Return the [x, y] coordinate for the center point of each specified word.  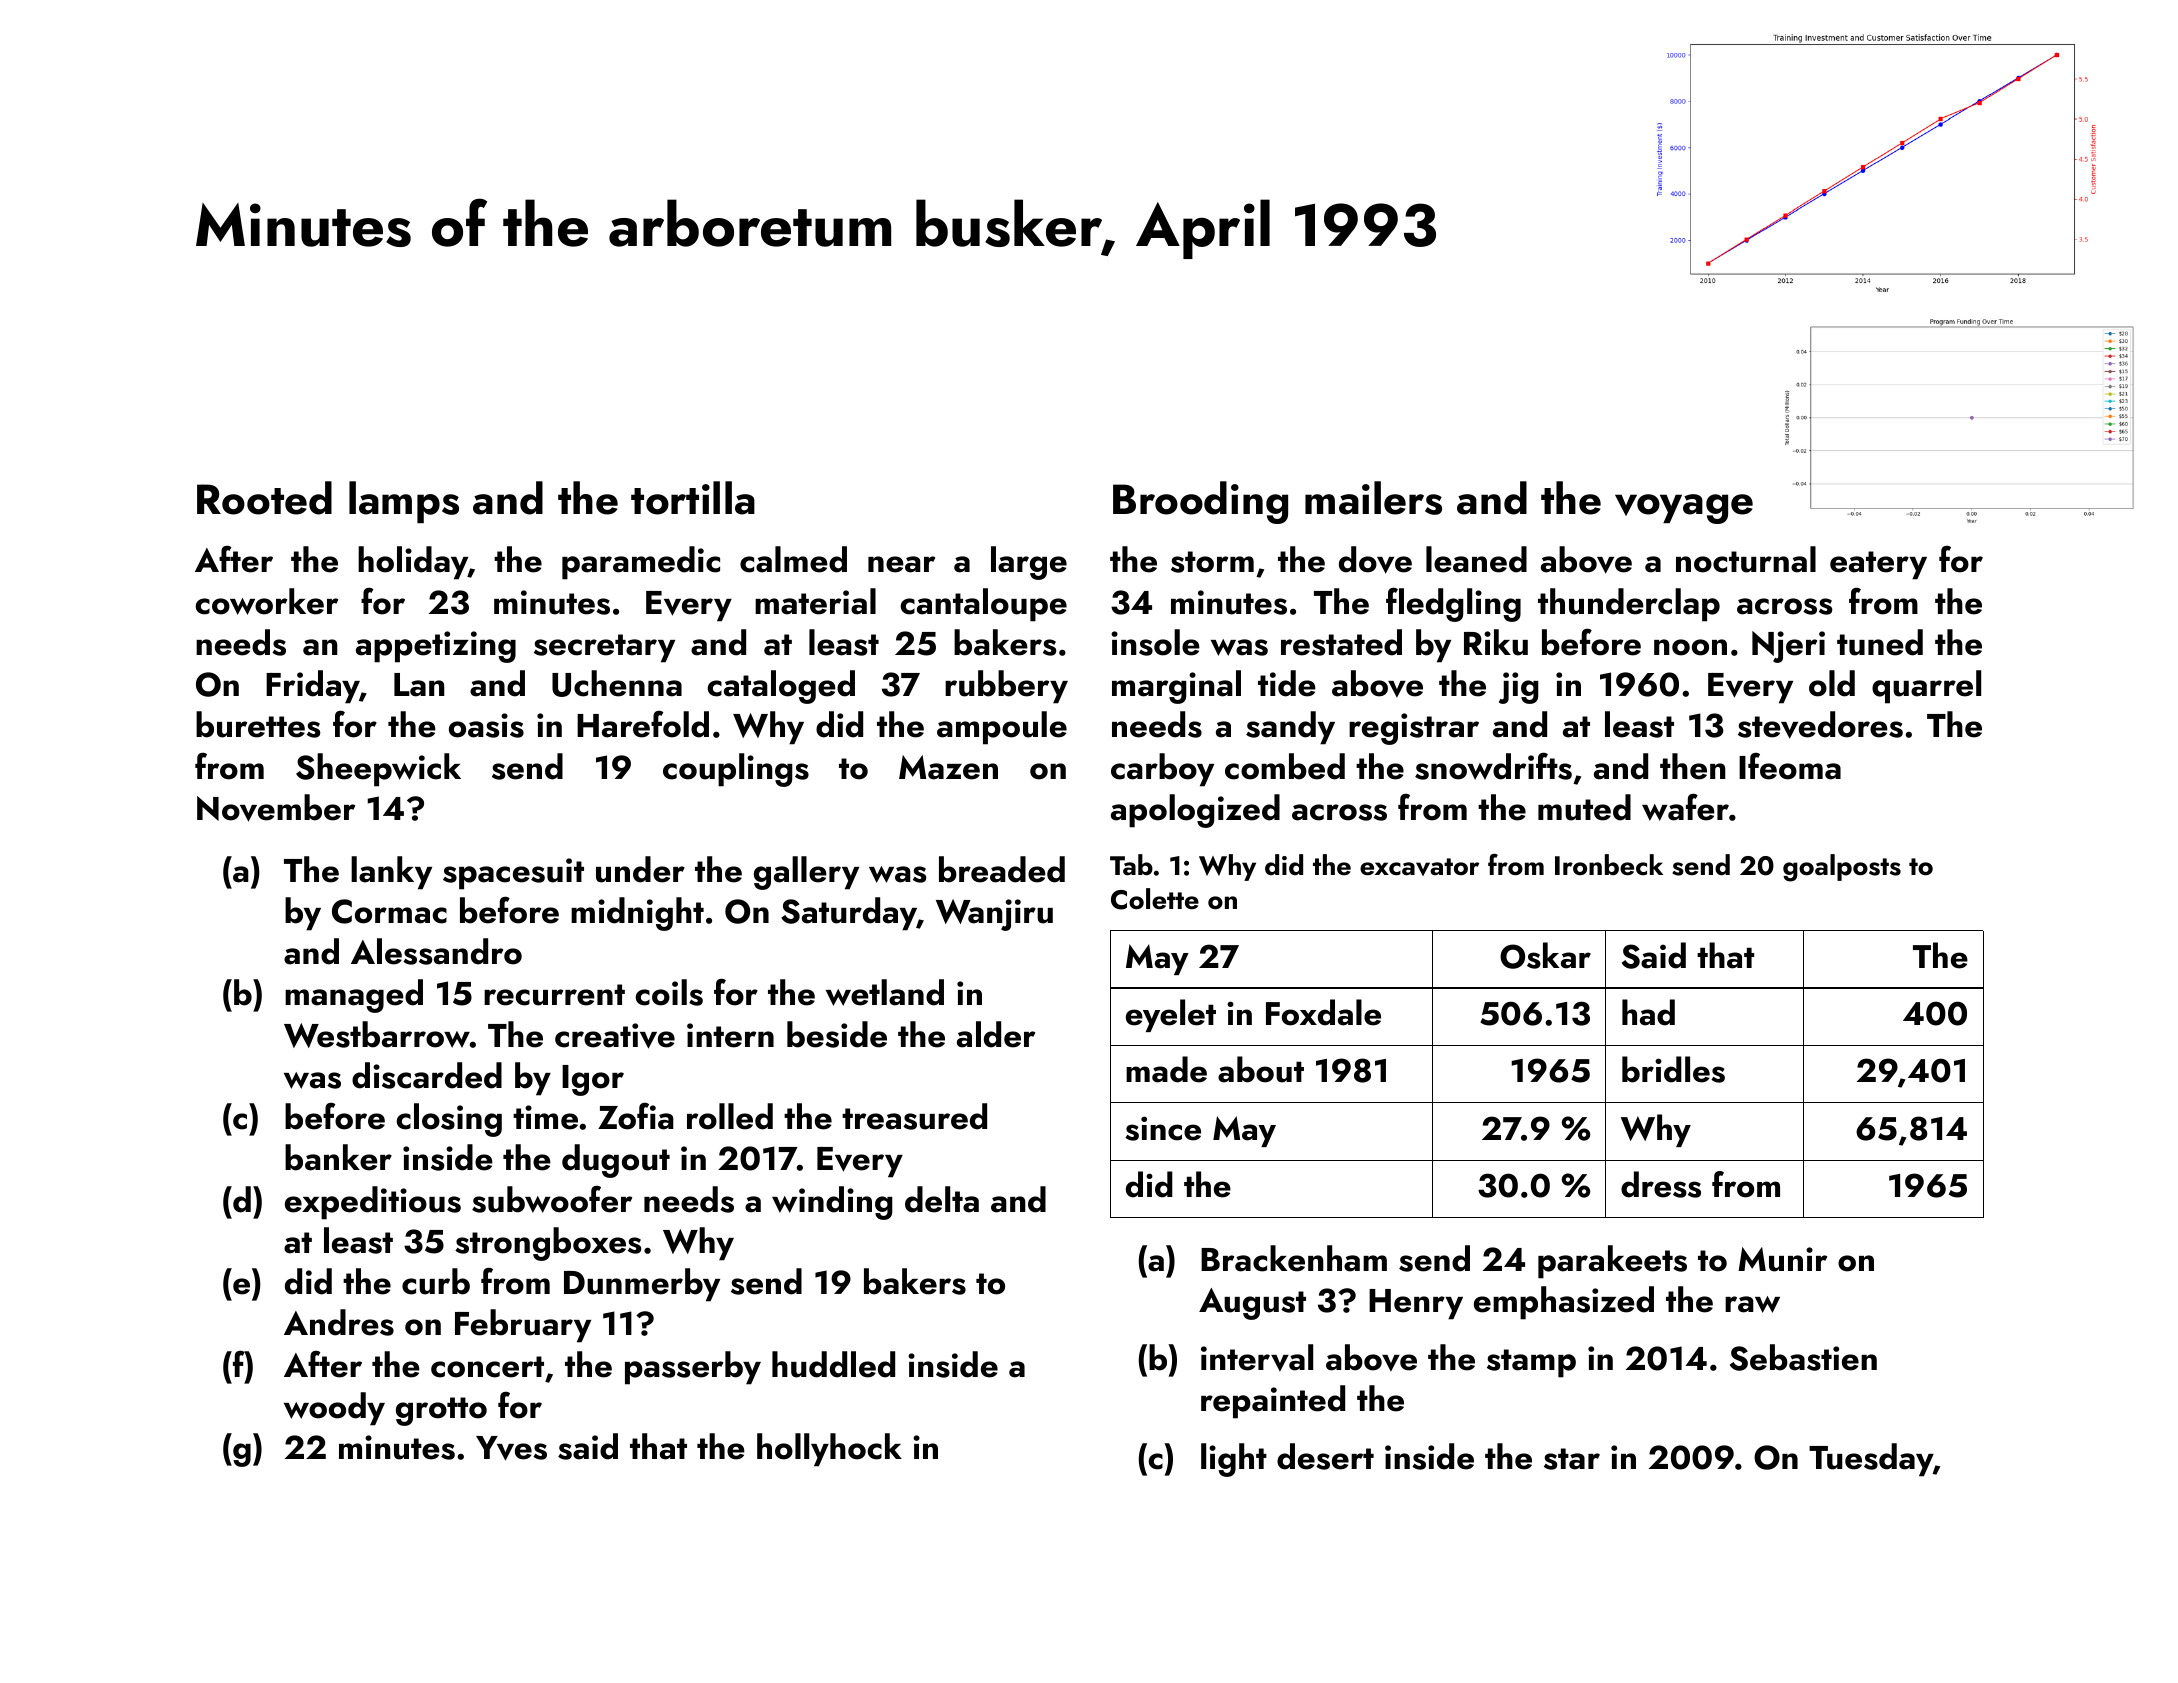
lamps [404, 502]
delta [942, 1199]
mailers [1373, 498]
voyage [1684, 509]
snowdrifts [1493, 766]
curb [436, 1281]
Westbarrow [377, 1034]
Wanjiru [994, 915]
